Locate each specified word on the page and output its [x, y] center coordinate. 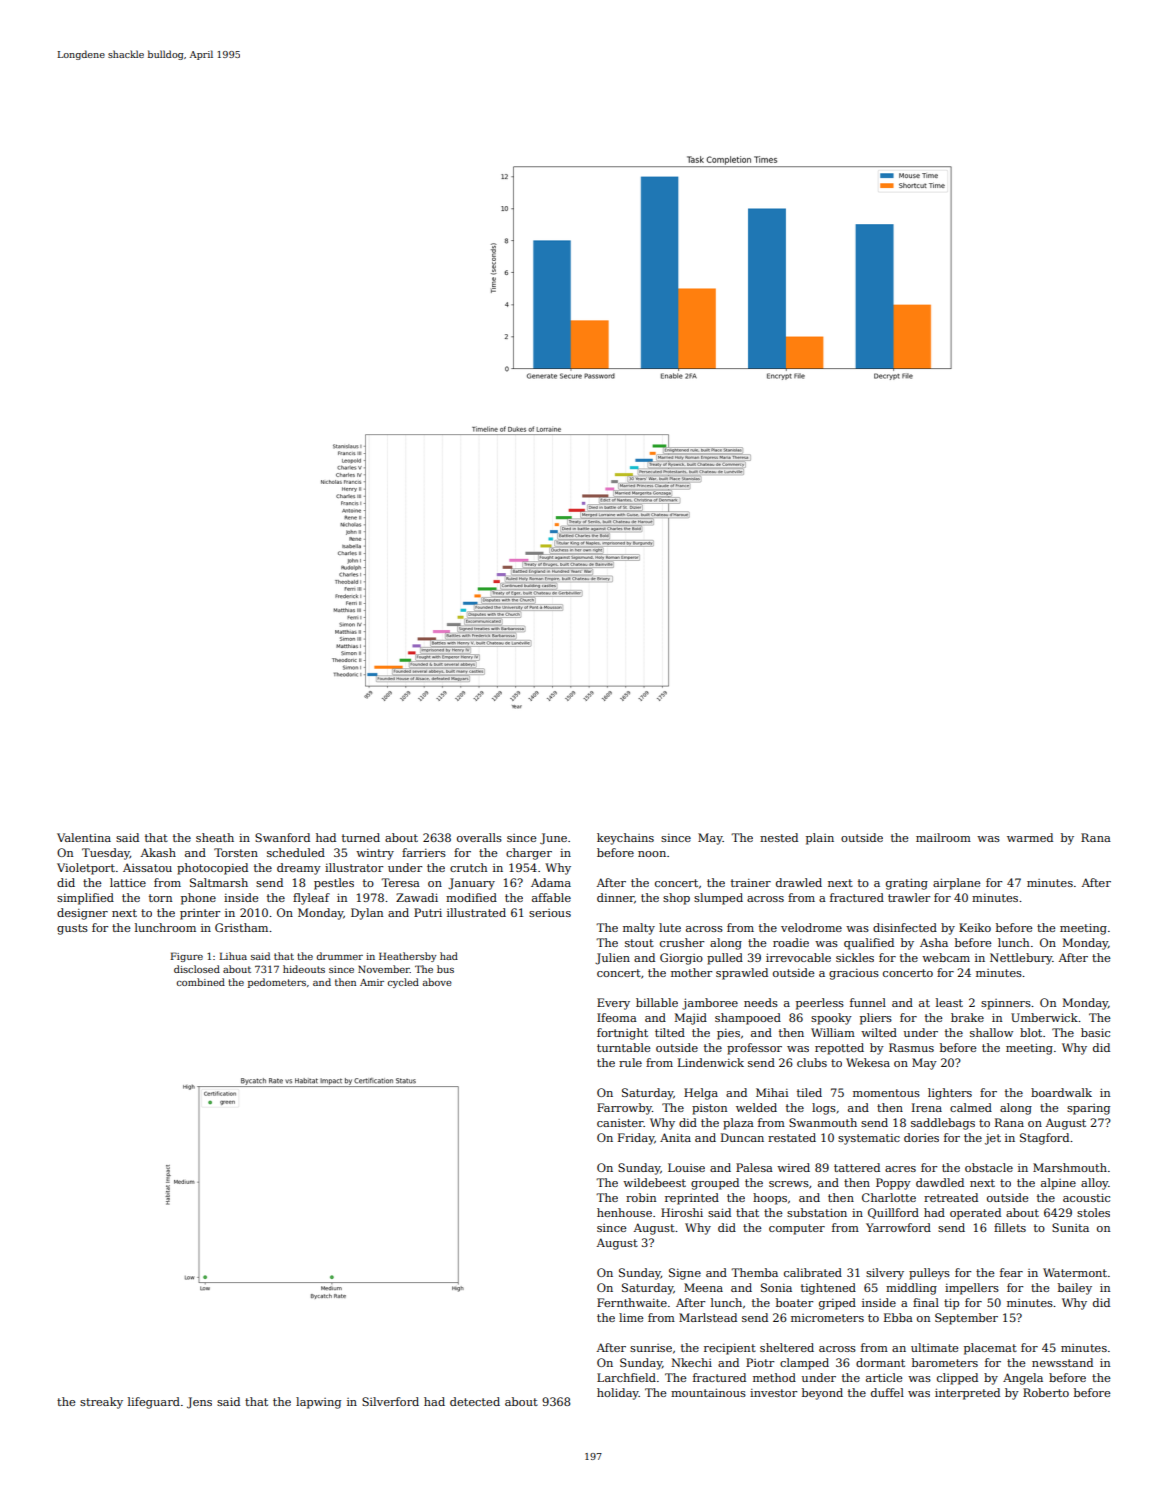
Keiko [975, 927]
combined [200, 982]
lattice [128, 882]
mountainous [708, 1392]
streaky [101, 1403]
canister [620, 1123]
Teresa [400, 882]
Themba [754, 1272]
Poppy [893, 1184]
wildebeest [654, 1182]
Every [613, 1004]
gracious [854, 974]
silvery [885, 1274]
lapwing [318, 1403]
